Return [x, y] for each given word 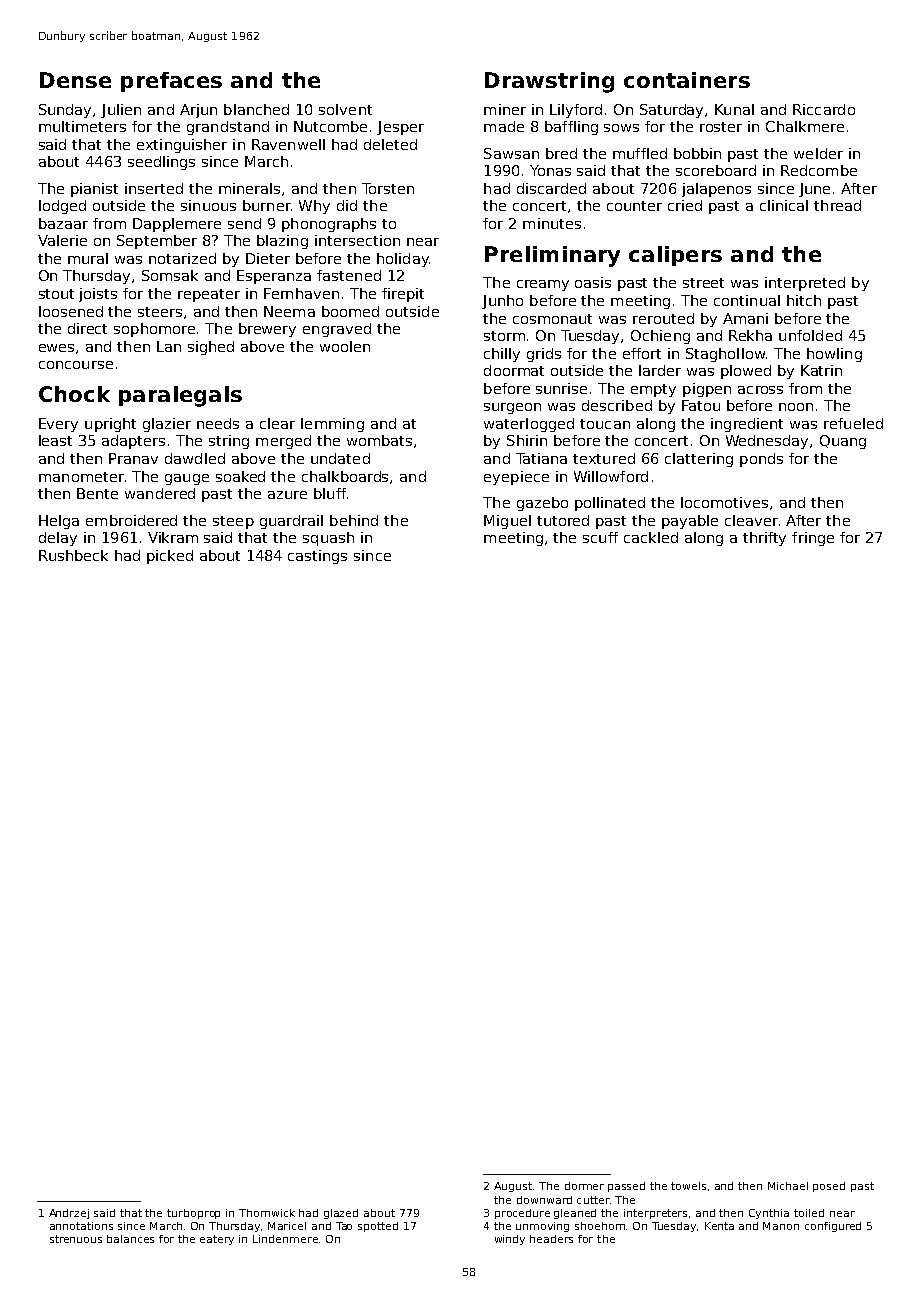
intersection [357, 240]
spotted [378, 1227]
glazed [341, 1214]
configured [833, 1227]
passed [626, 1187]
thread [837, 205]
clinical [784, 205]
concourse [76, 365]
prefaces [171, 82]
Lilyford [576, 111]
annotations [81, 1226]
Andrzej [69, 1214]
